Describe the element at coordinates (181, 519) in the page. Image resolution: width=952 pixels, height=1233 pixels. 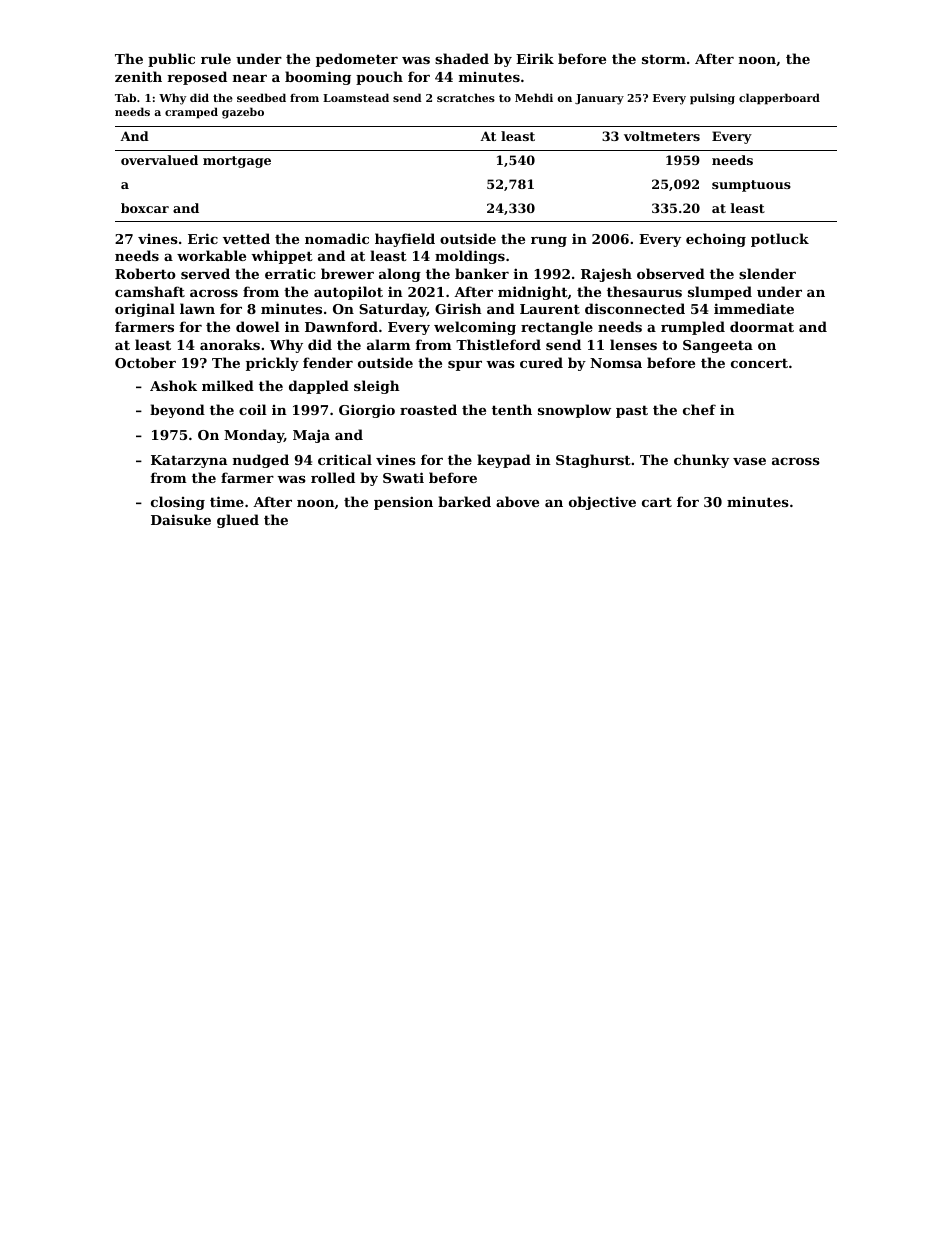
I see `Daisuke` at that location.
